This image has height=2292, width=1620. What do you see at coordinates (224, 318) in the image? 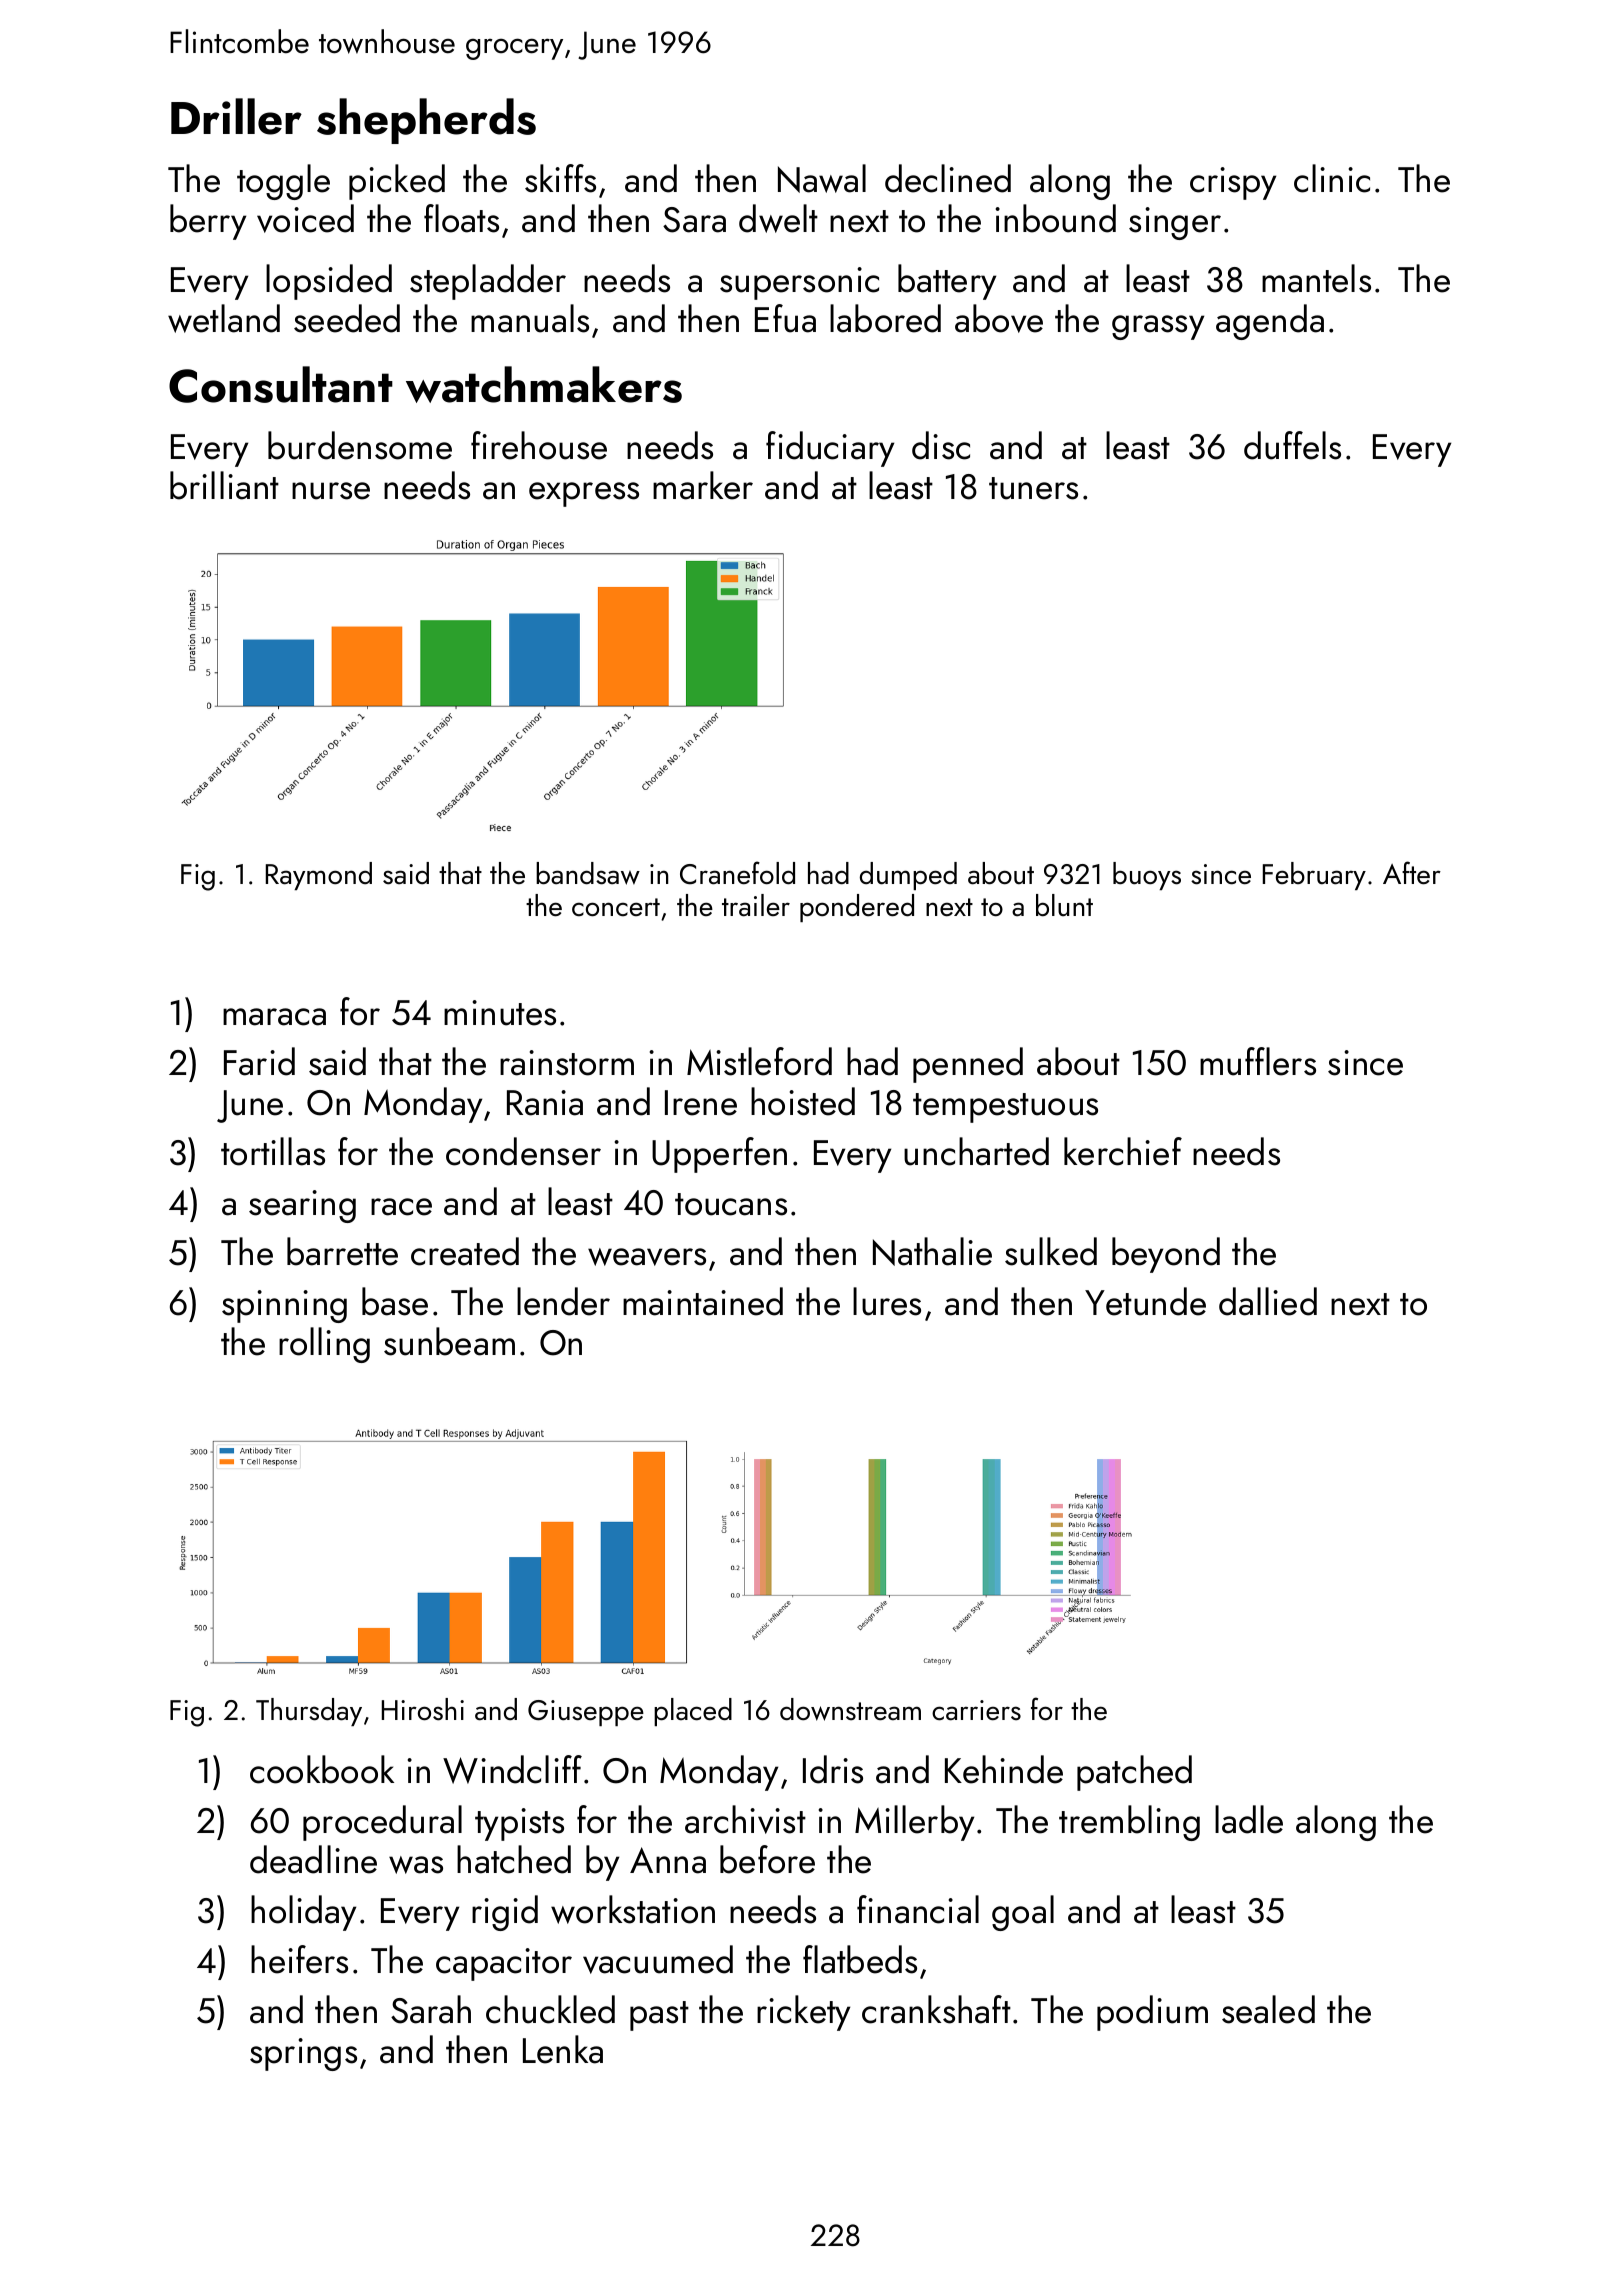
I see `wetland` at bounding box center [224, 318].
